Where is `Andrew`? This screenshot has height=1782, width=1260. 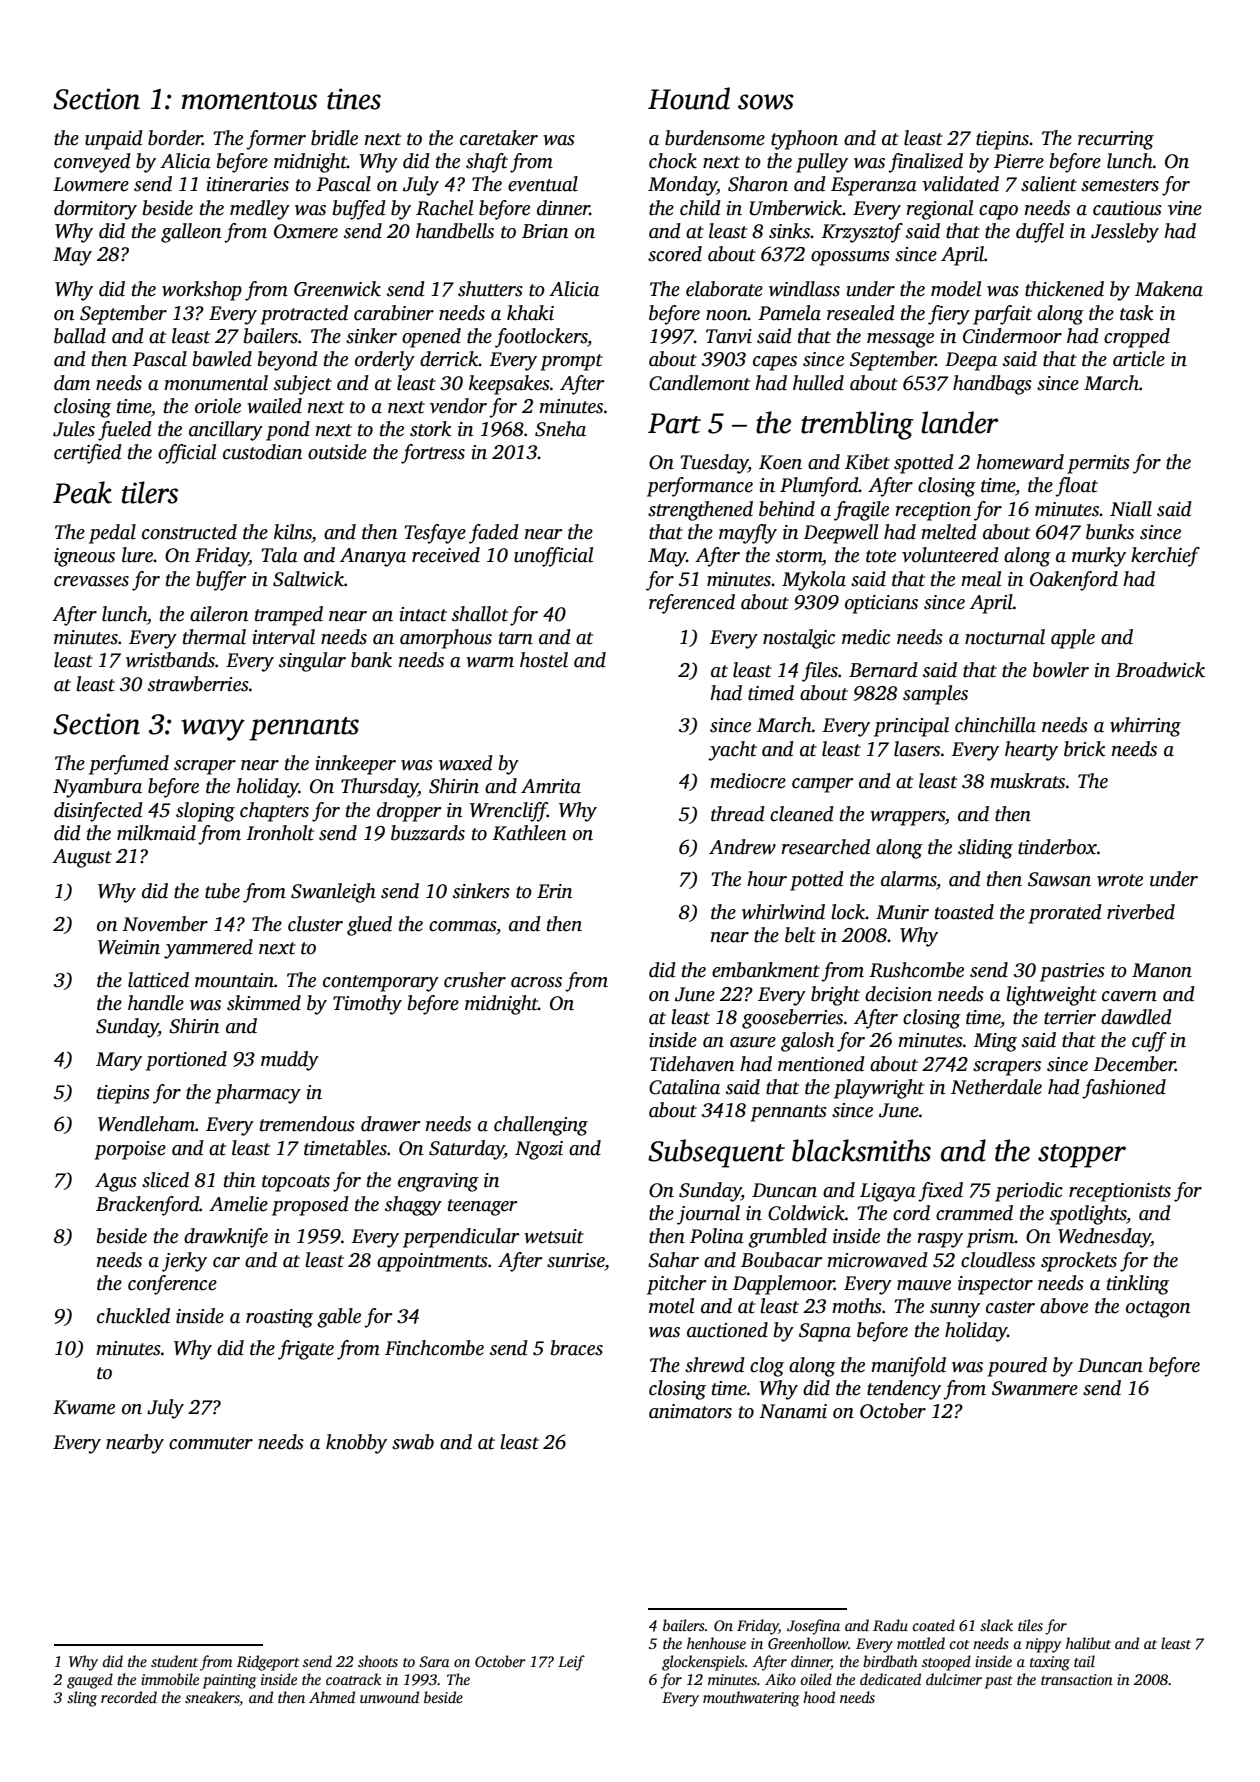
Andrew is located at coordinates (742, 847).
